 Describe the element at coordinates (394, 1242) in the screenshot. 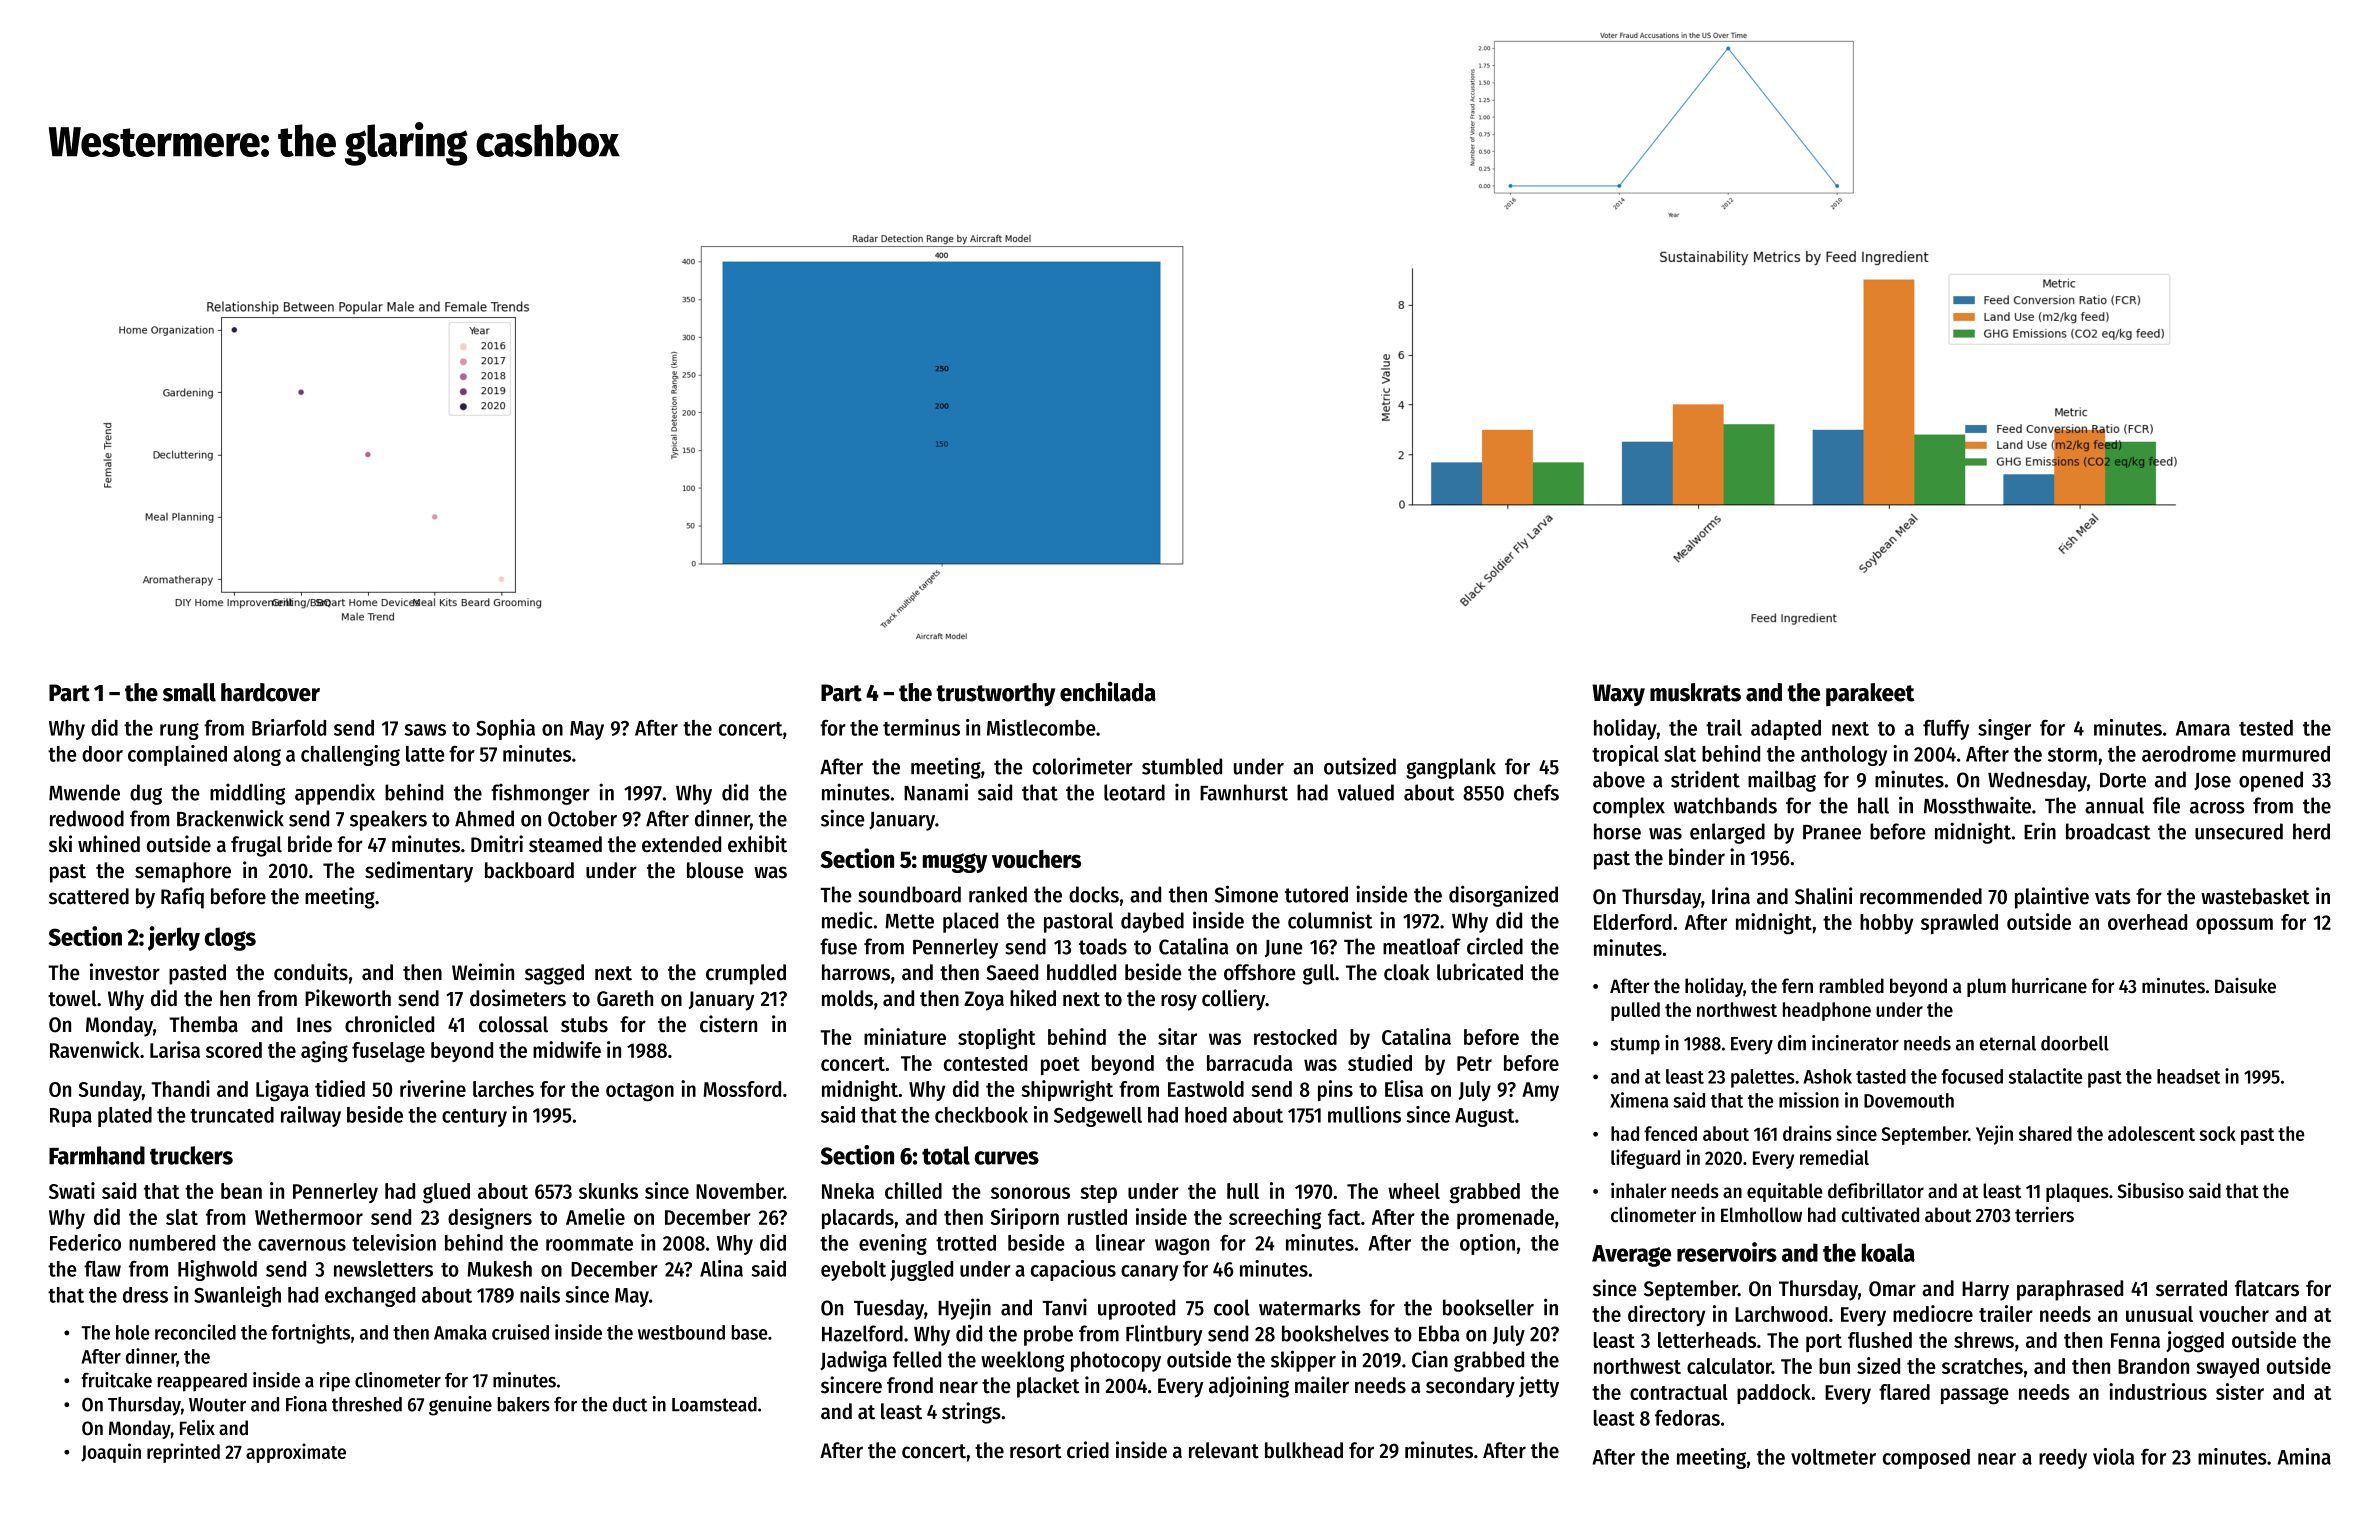

I see `television` at that location.
